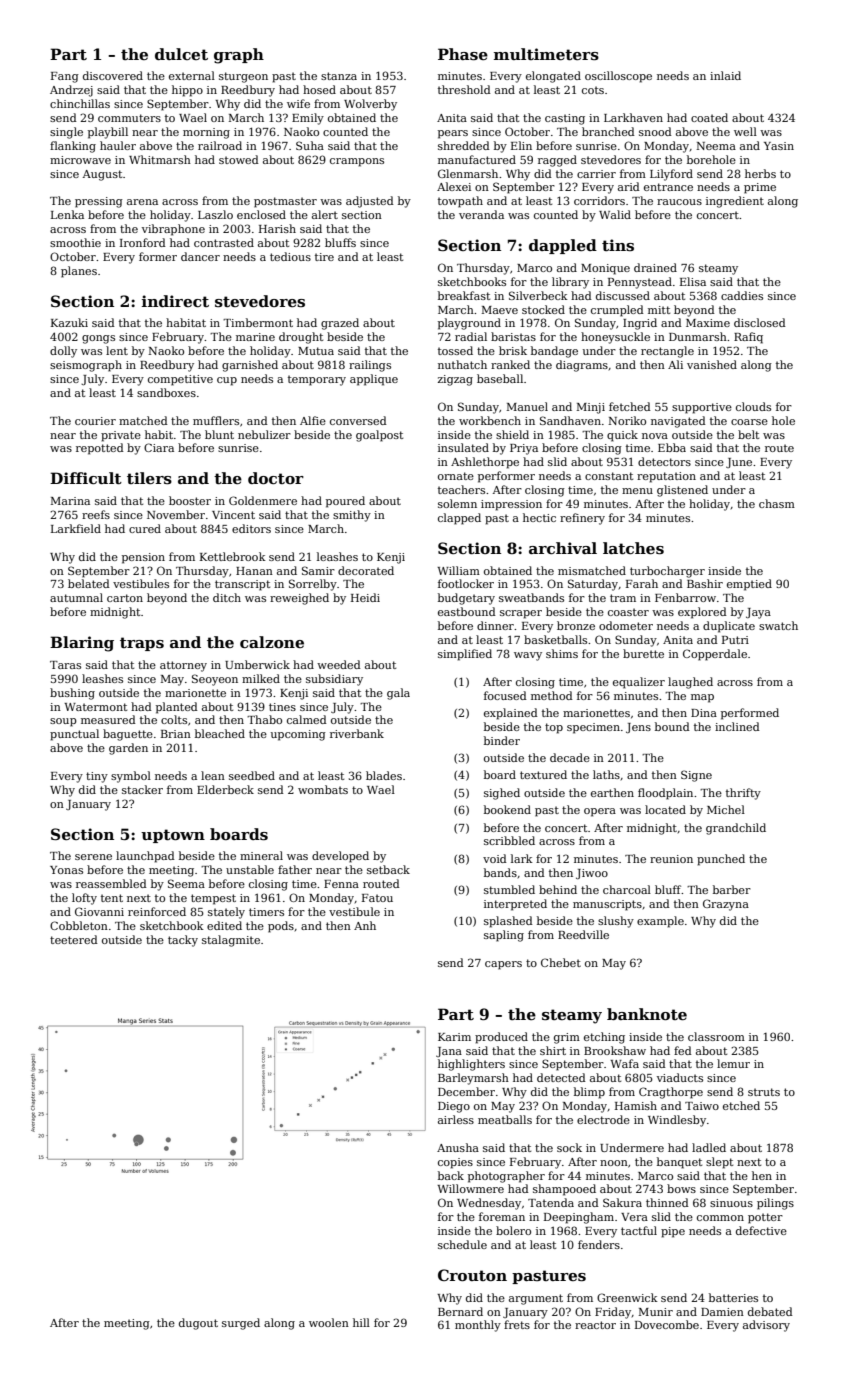 The width and height of the screenshot is (849, 1400). What do you see at coordinates (725, 75) in the screenshot?
I see `inlaid` at bounding box center [725, 75].
